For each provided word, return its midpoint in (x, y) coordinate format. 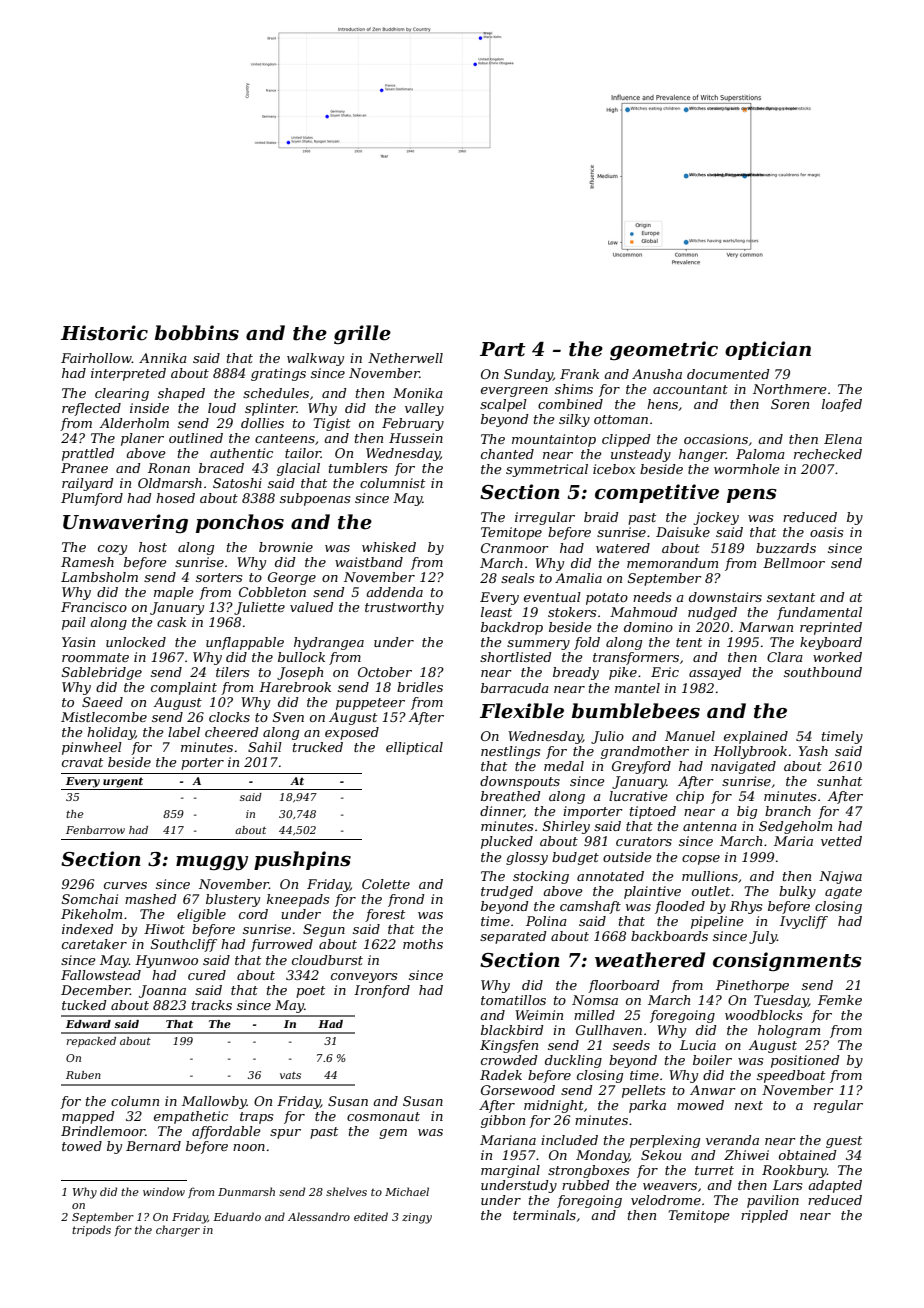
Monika (418, 393)
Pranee (84, 468)
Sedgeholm (795, 827)
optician (768, 350)
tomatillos (513, 1000)
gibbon (503, 1121)
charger (178, 1231)
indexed (88, 929)
